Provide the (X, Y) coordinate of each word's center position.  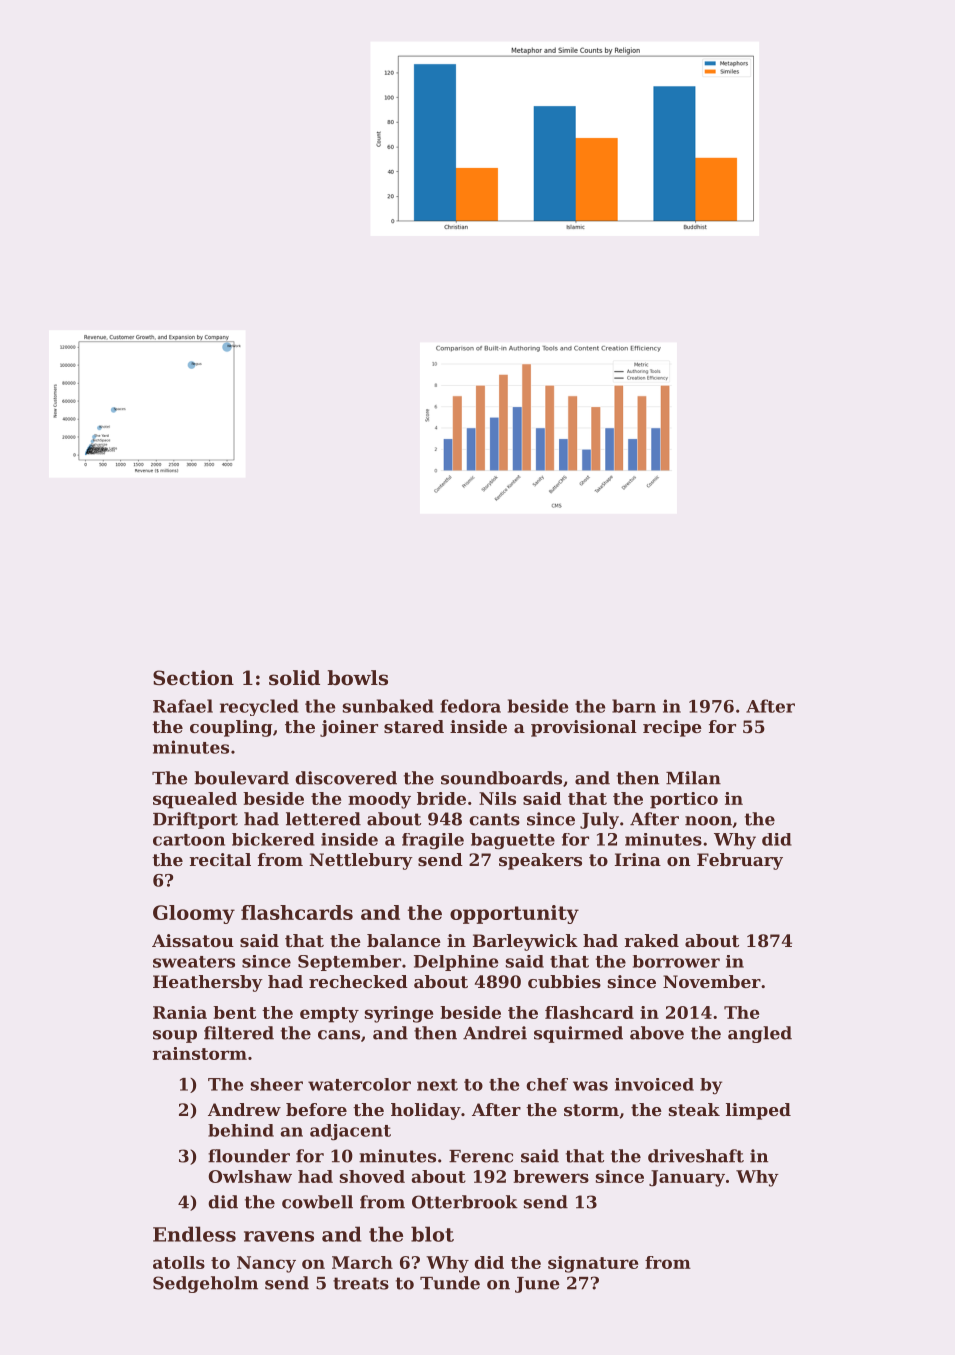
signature (593, 1264)
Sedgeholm (205, 1284)
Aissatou (193, 940)
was (590, 1086)
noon (708, 821)
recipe (672, 728)
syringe (399, 1014)
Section (193, 678)
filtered (239, 1033)
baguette (513, 841)
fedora (470, 706)
